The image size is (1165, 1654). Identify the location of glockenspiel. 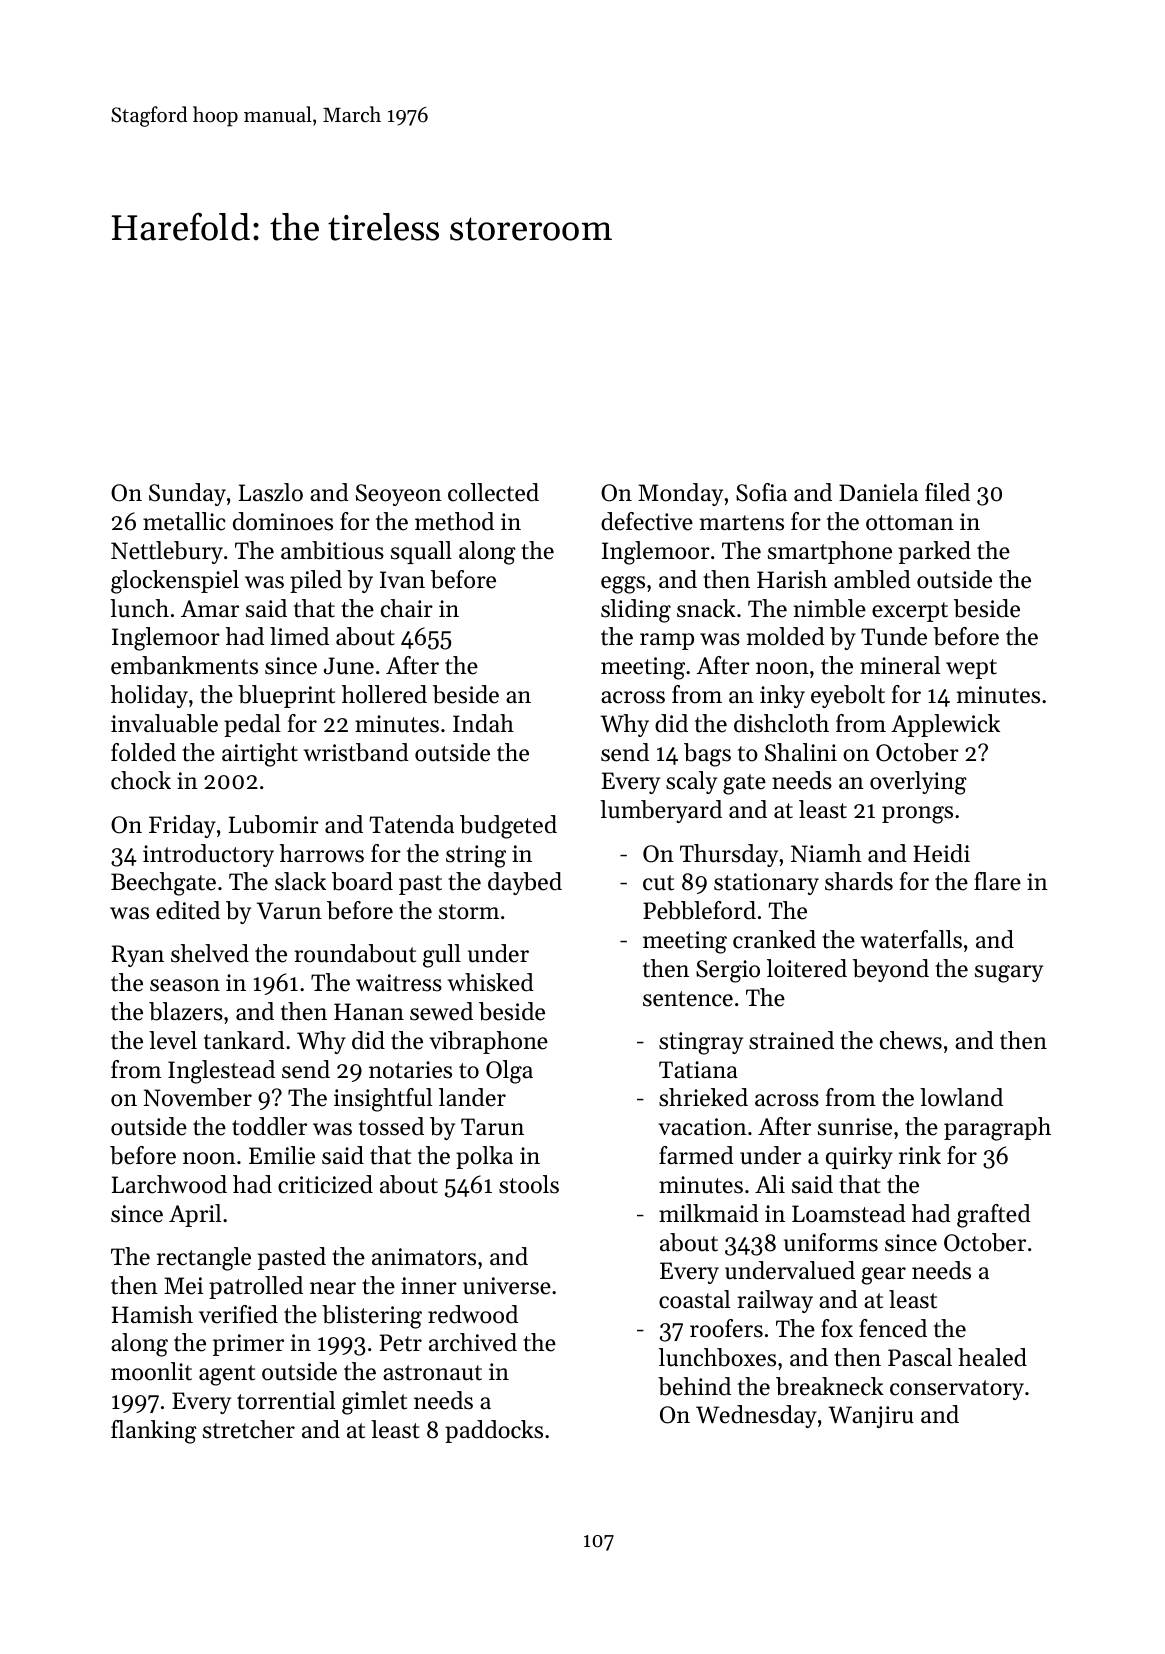
(175, 582).
